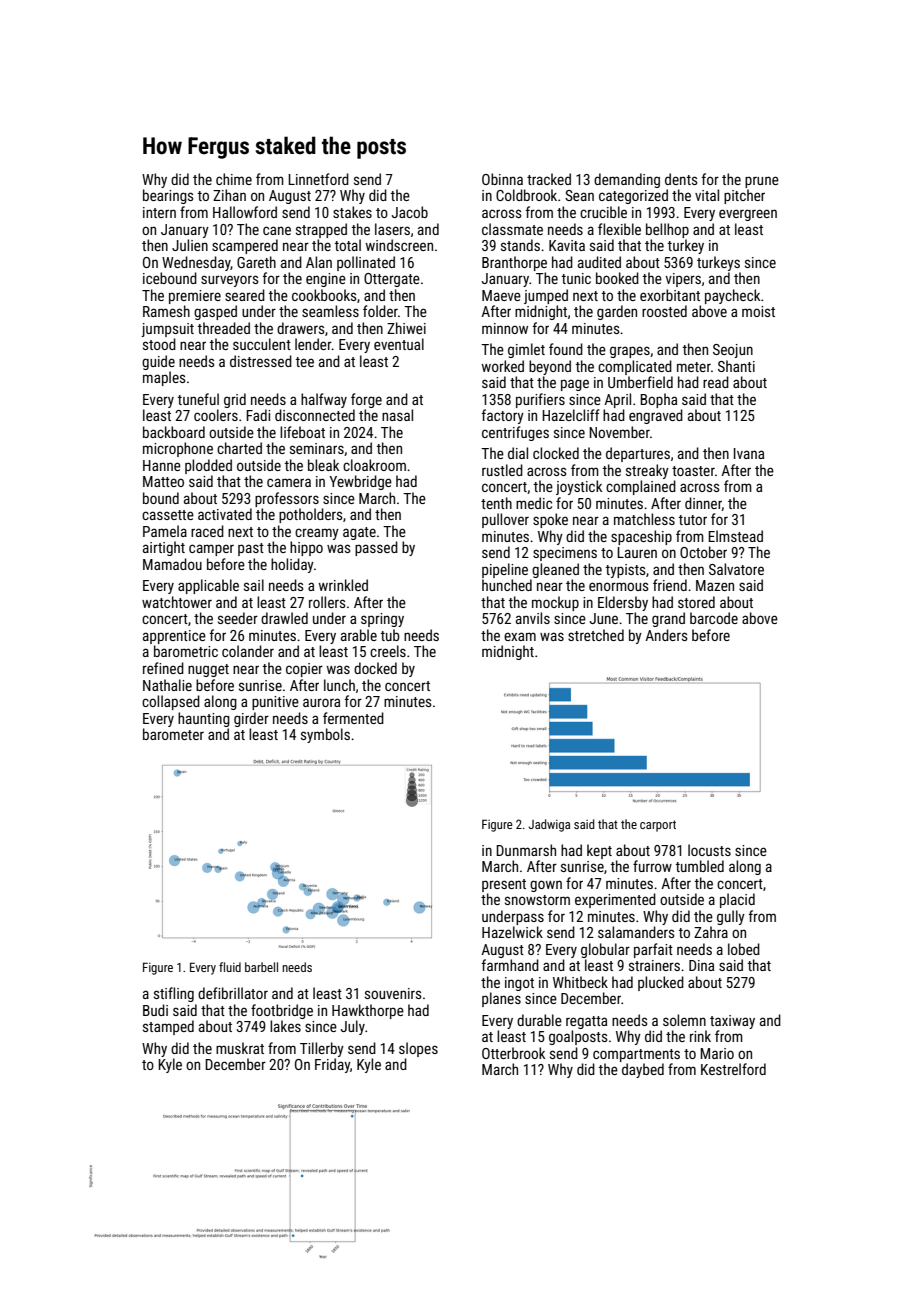  I want to click on slopes, so click(418, 1049).
